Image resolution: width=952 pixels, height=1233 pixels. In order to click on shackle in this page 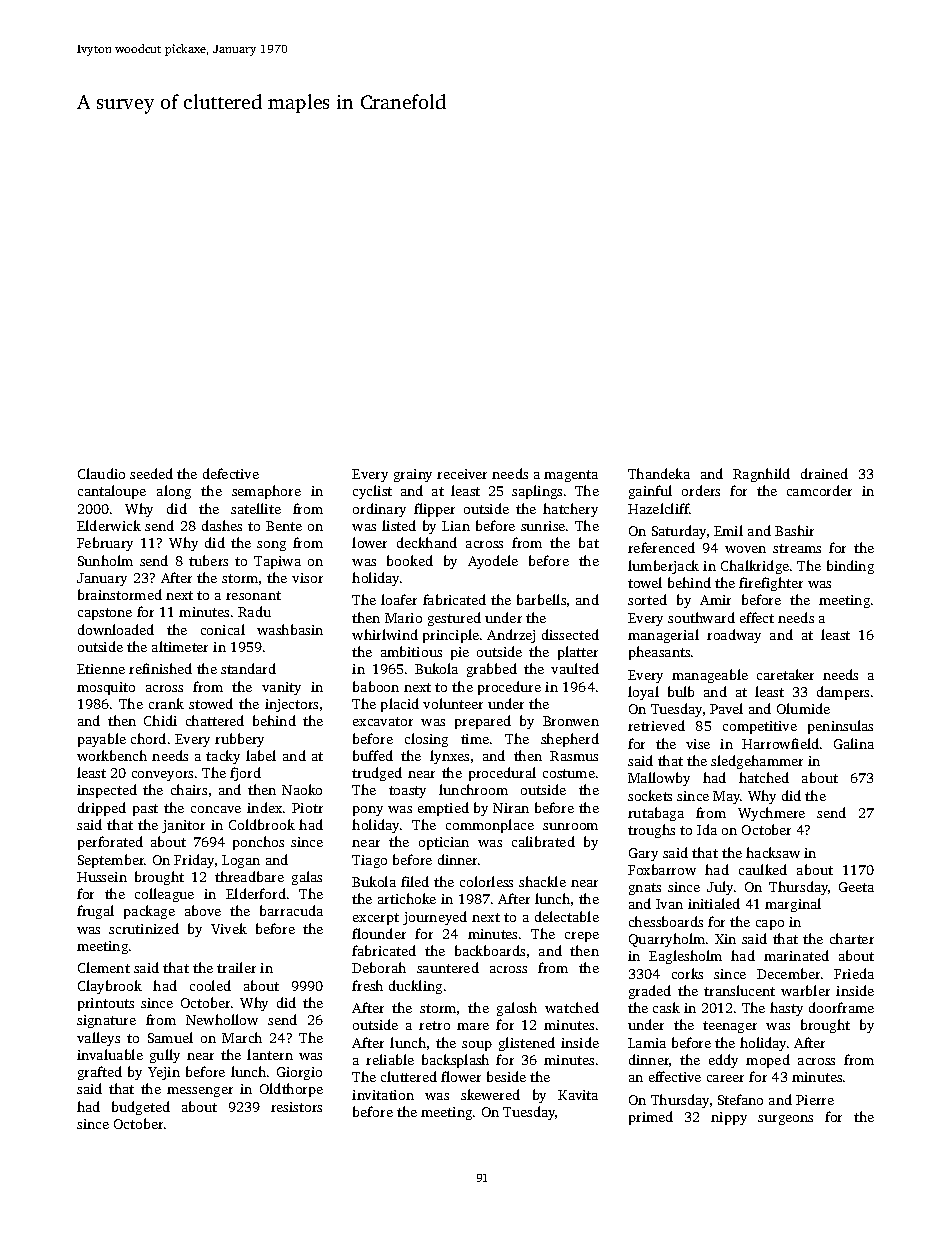, I will do `click(542, 881)`.
